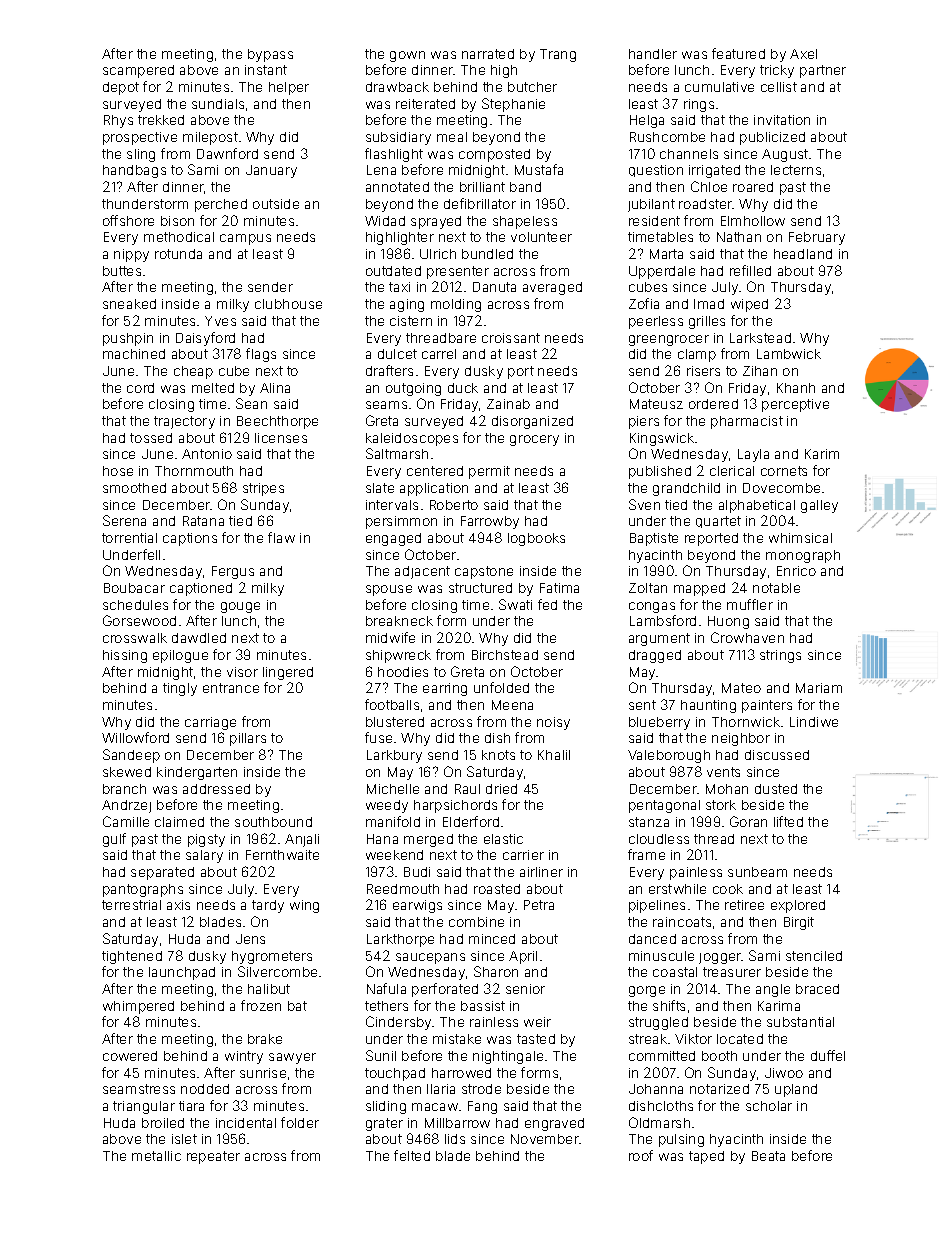  What do you see at coordinates (803, 556) in the screenshot?
I see `monograph` at bounding box center [803, 556].
